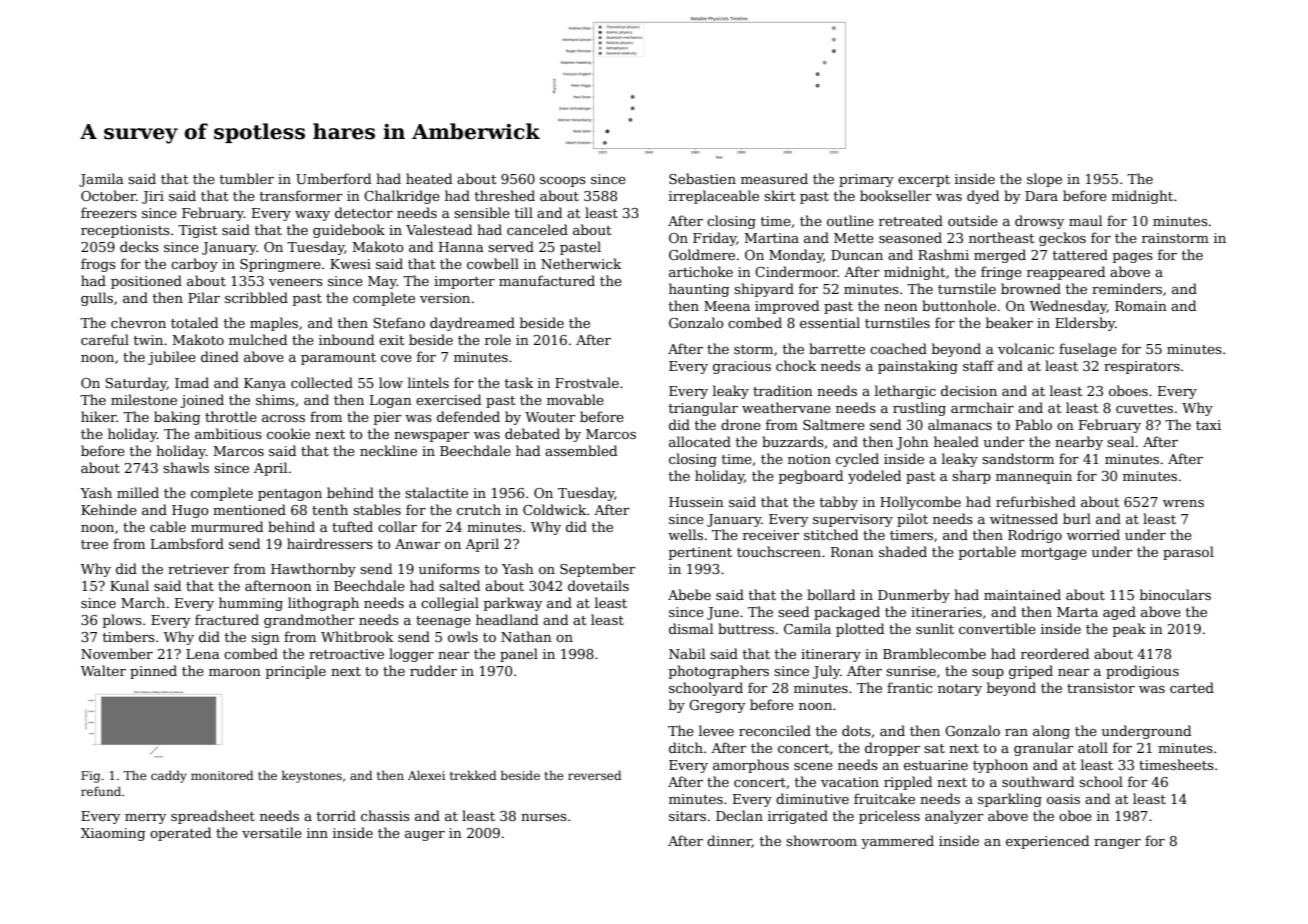 This page has height=924, width=1308. I want to click on measured, so click(774, 178).
